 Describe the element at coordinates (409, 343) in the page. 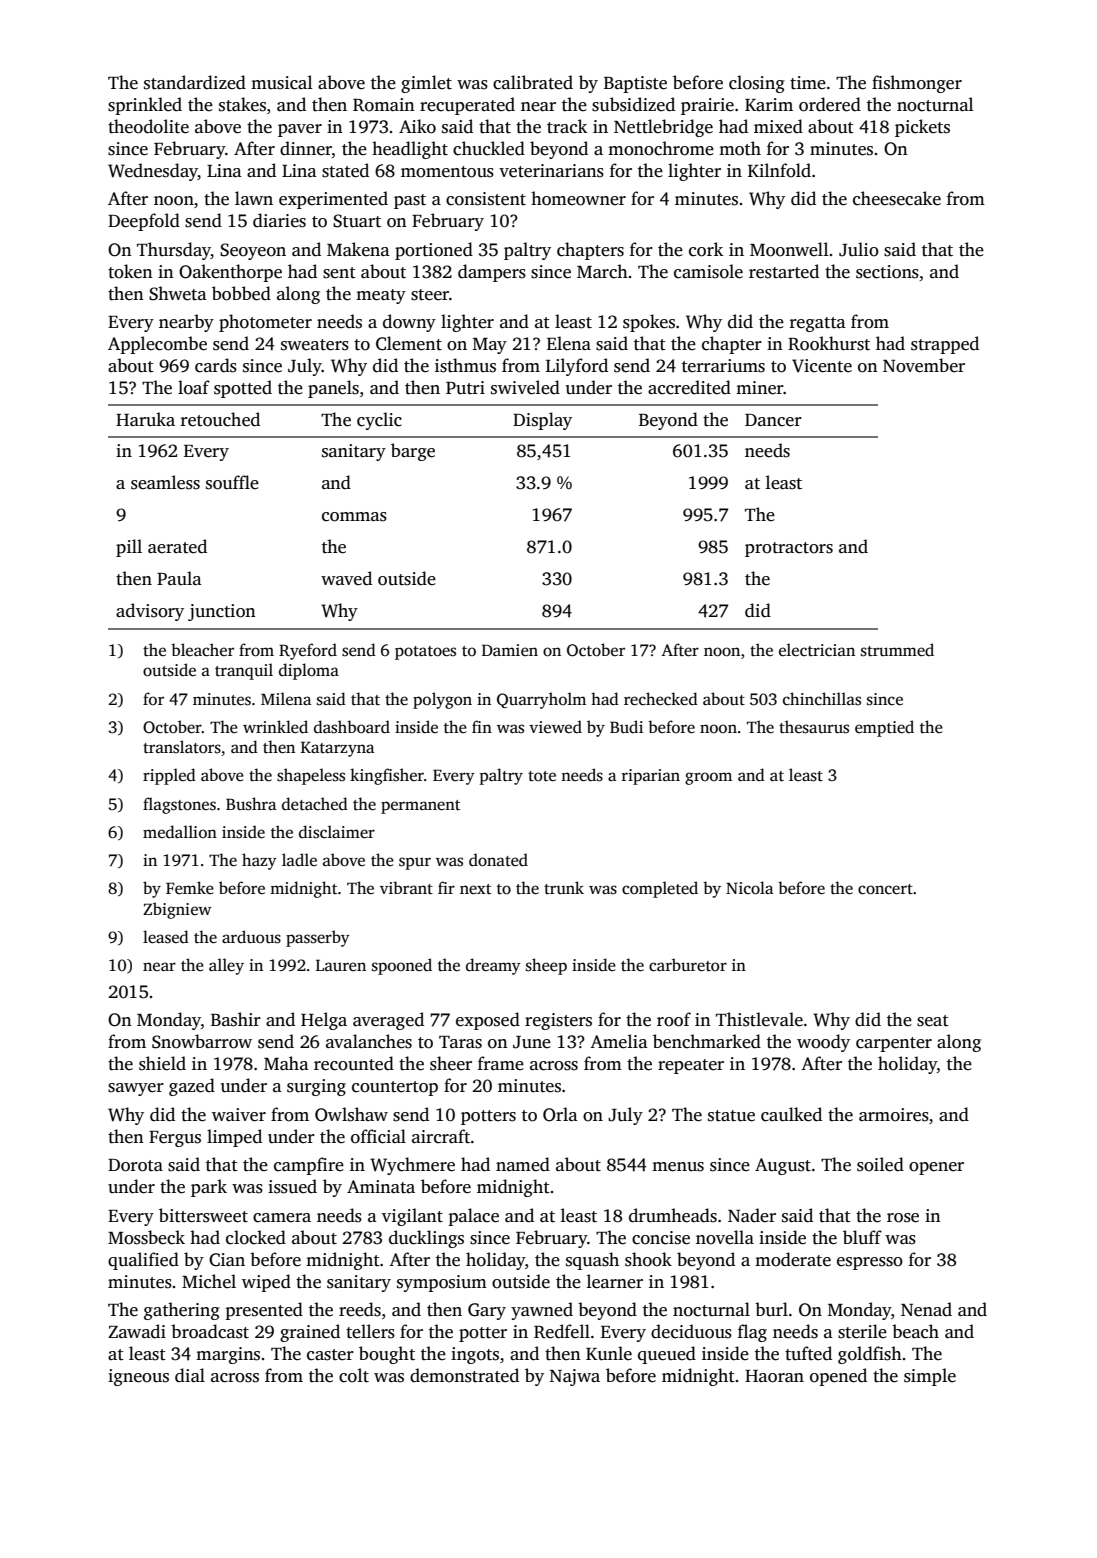

I see `Clement` at that location.
